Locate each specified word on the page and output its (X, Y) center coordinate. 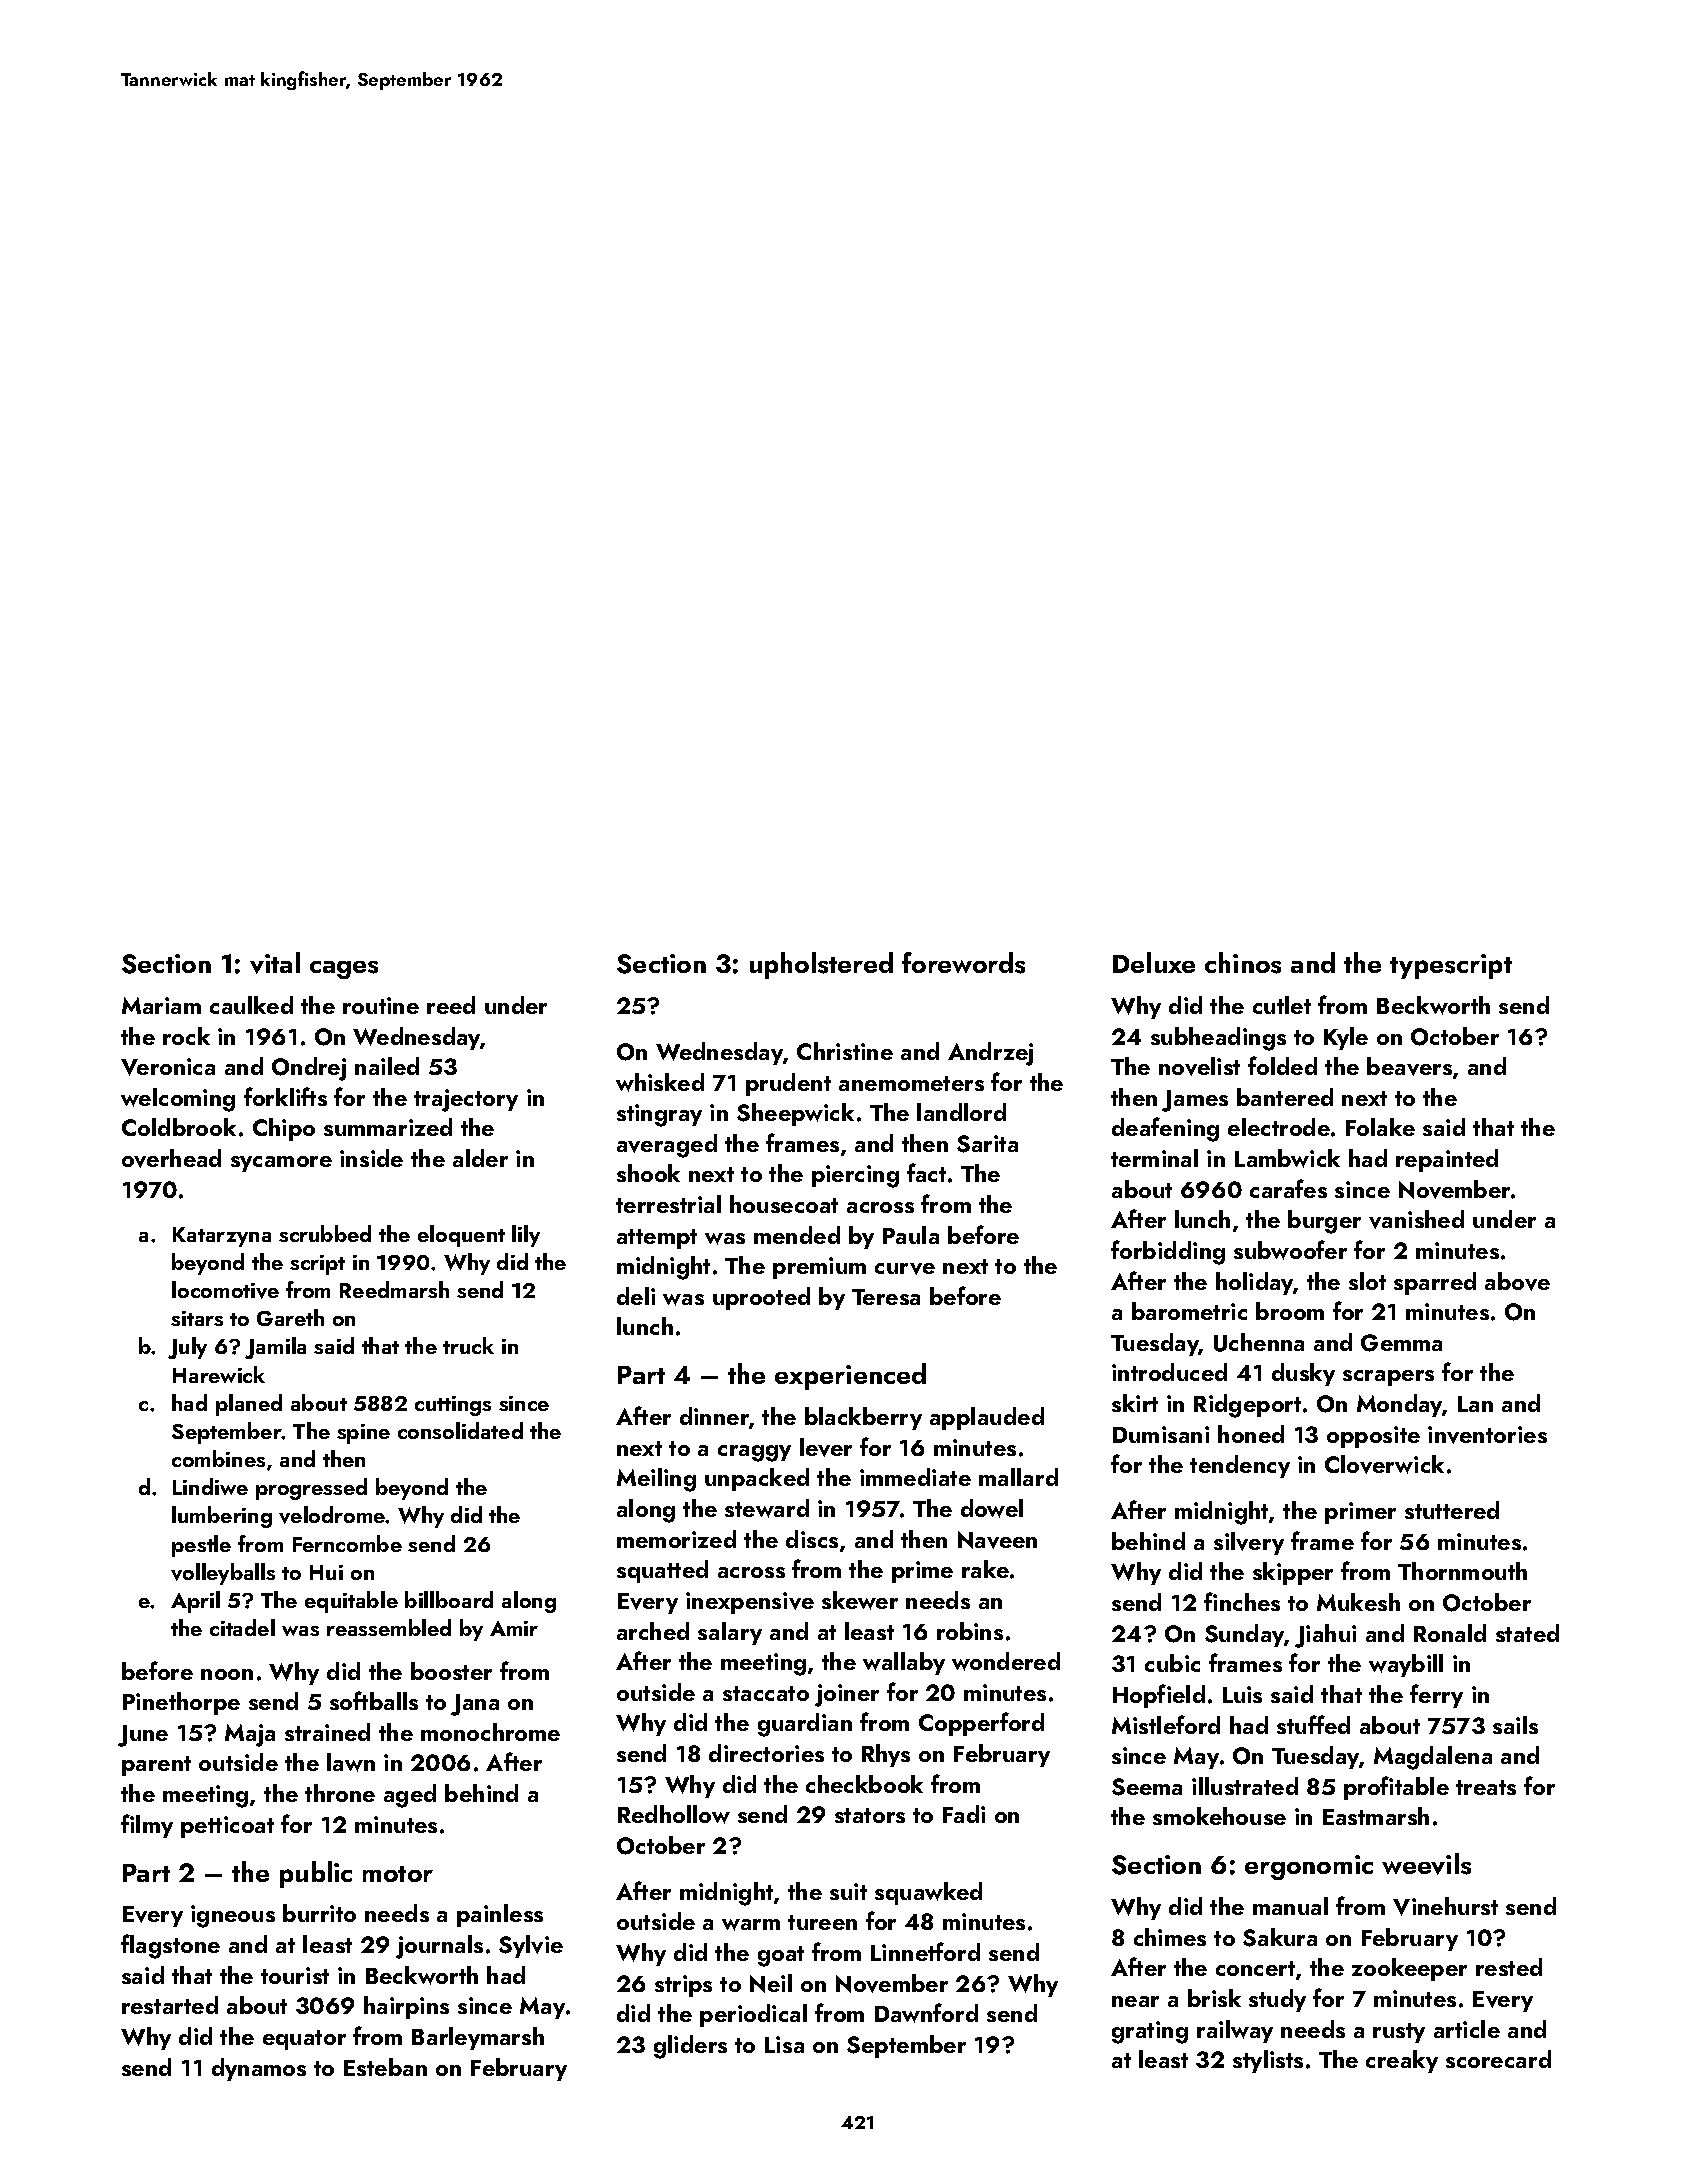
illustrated (1245, 1786)
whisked (660, 1082)
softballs (374, 1700)
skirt (1135, 1403)
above (1517, 1281)
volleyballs (223, 1574)
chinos (1243, 963)
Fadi (964, 1814)
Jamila (275, 1348)
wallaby (904, 1663)
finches (1242, 1601)
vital (275, 963)
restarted (170, 2005)
